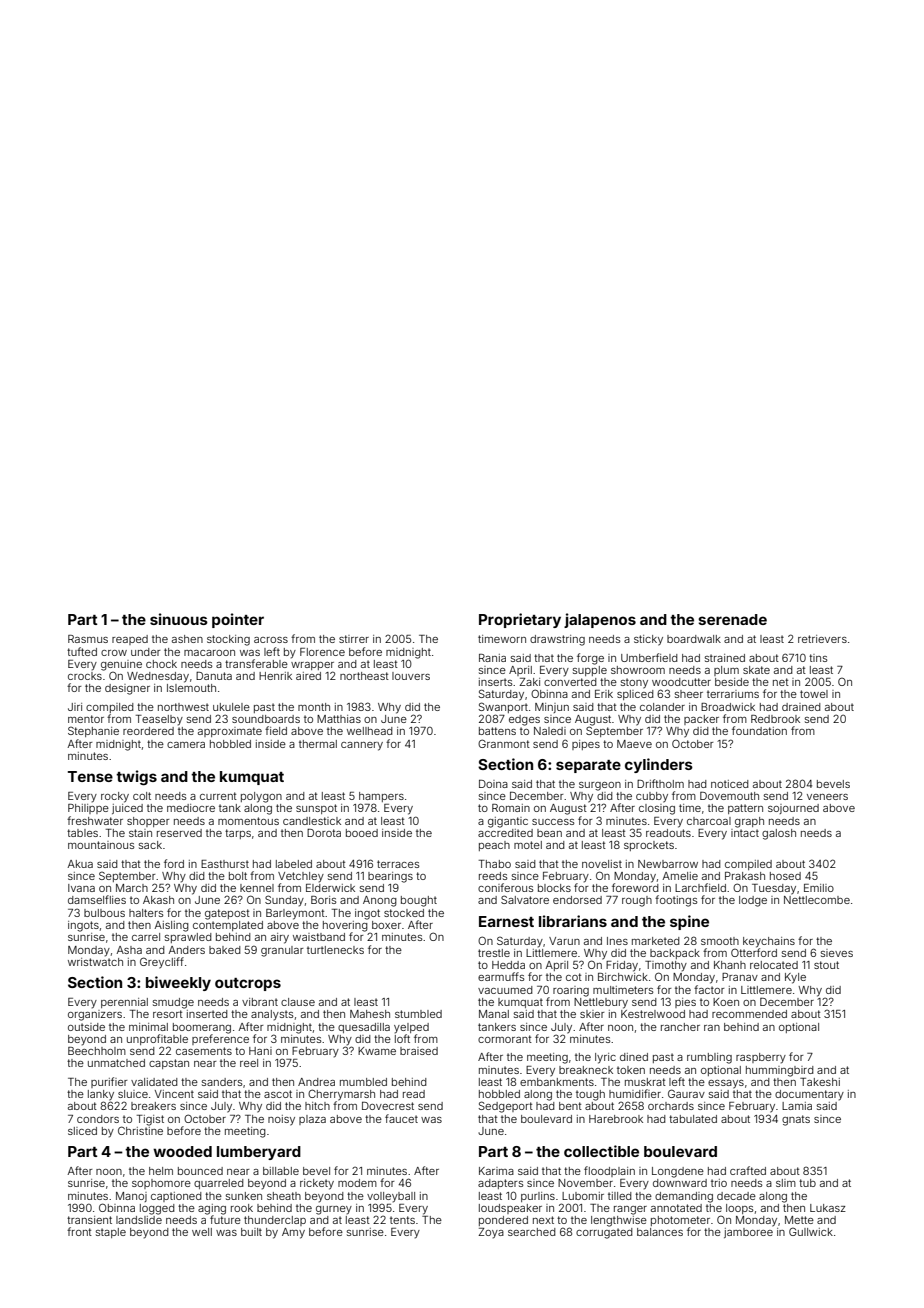 The height and width of the screenshot is (1308, 924). What do you see at coordinates (154, 1082) in the screenshot?
I see `validated` at bounding box center [154, 1082].
